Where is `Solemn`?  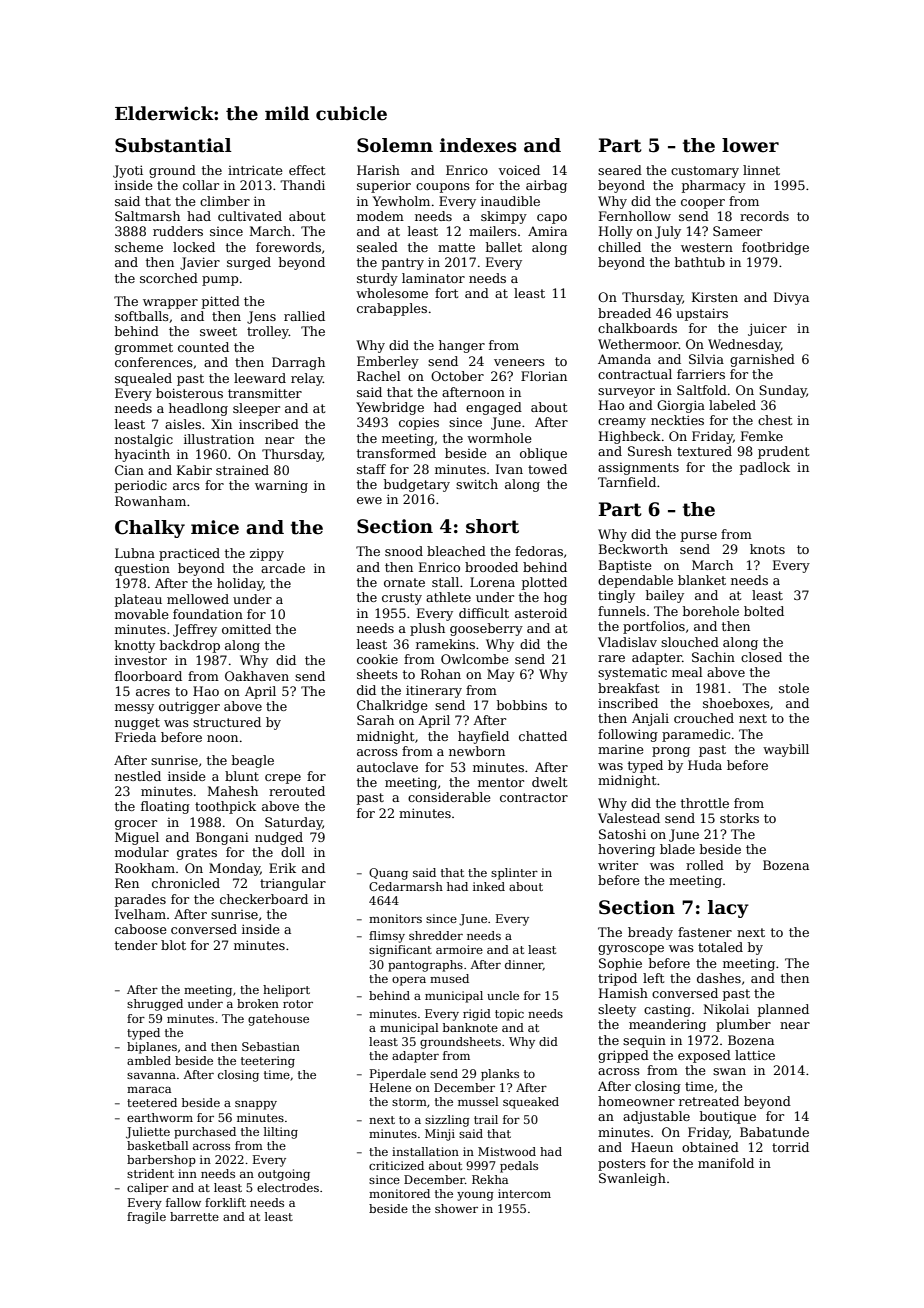 Solemn is located at coordinates (395, 145).
